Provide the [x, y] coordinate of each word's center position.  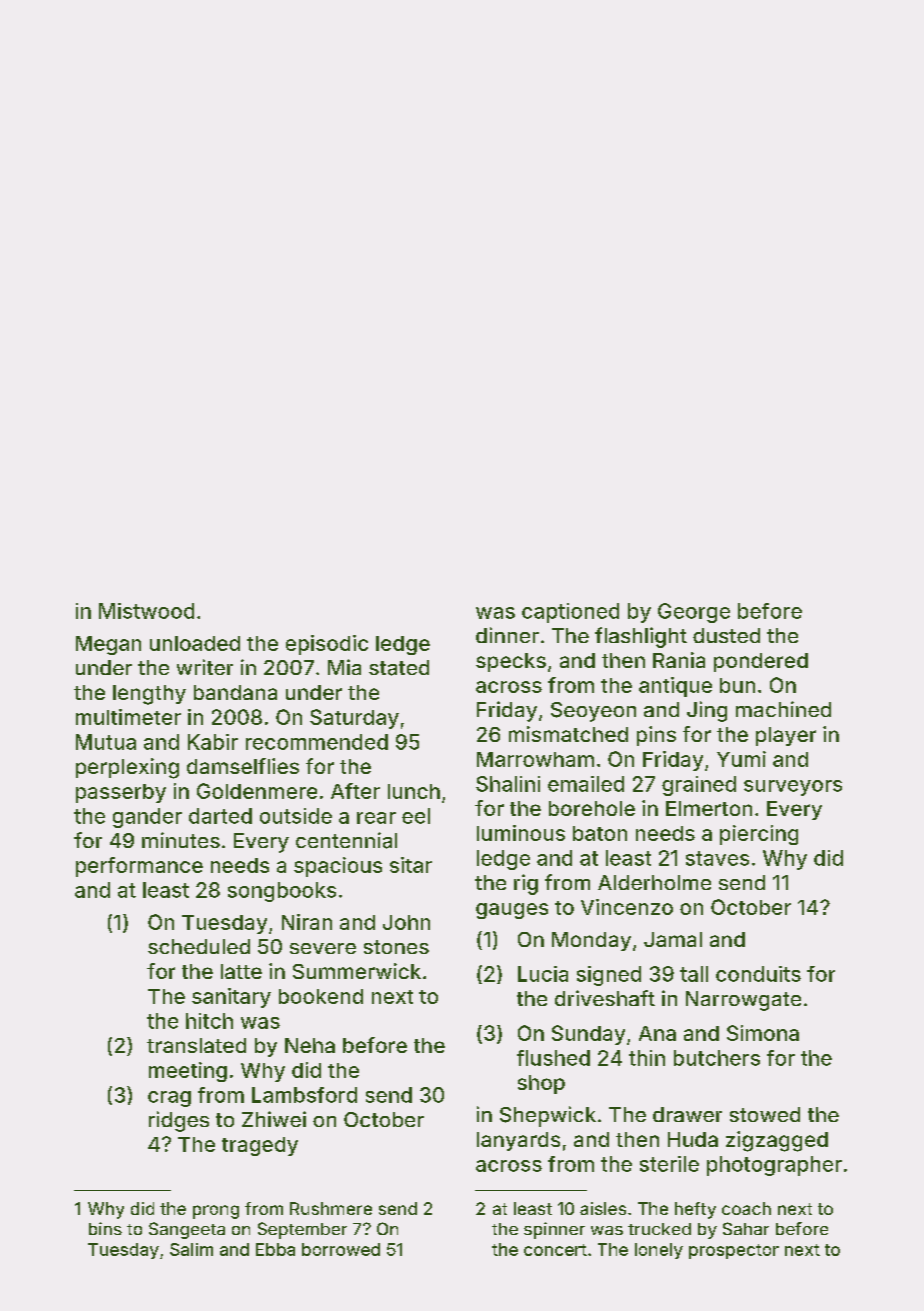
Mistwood [146, 611]
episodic [327, 645]
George [694, 613]
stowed [765, 1114]
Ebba [275, 1249]
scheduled [199, 946]
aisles [603, 1208]
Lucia [543, 974]
